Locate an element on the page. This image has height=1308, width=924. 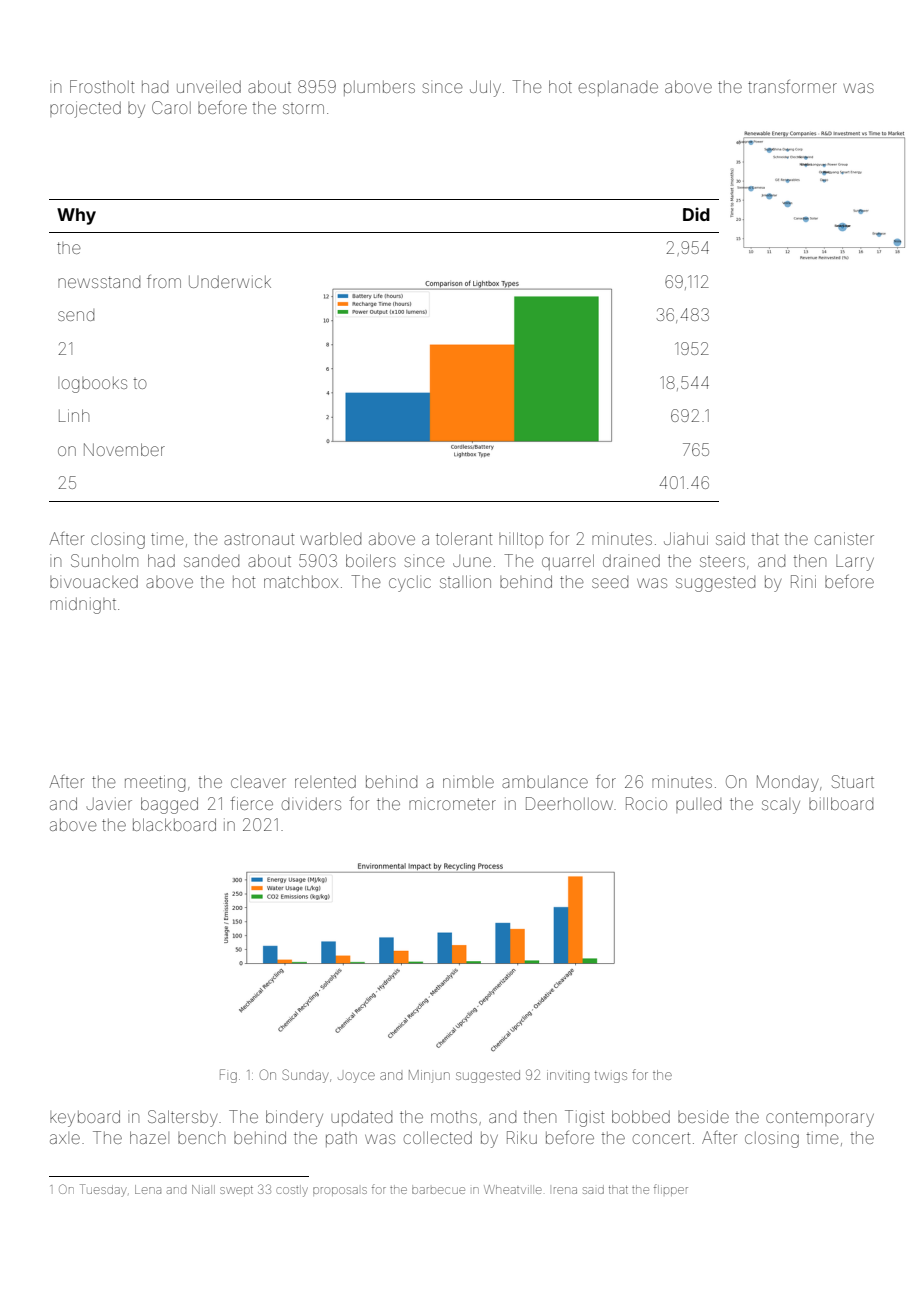
tolerant is located at coordinates (464, 538).
